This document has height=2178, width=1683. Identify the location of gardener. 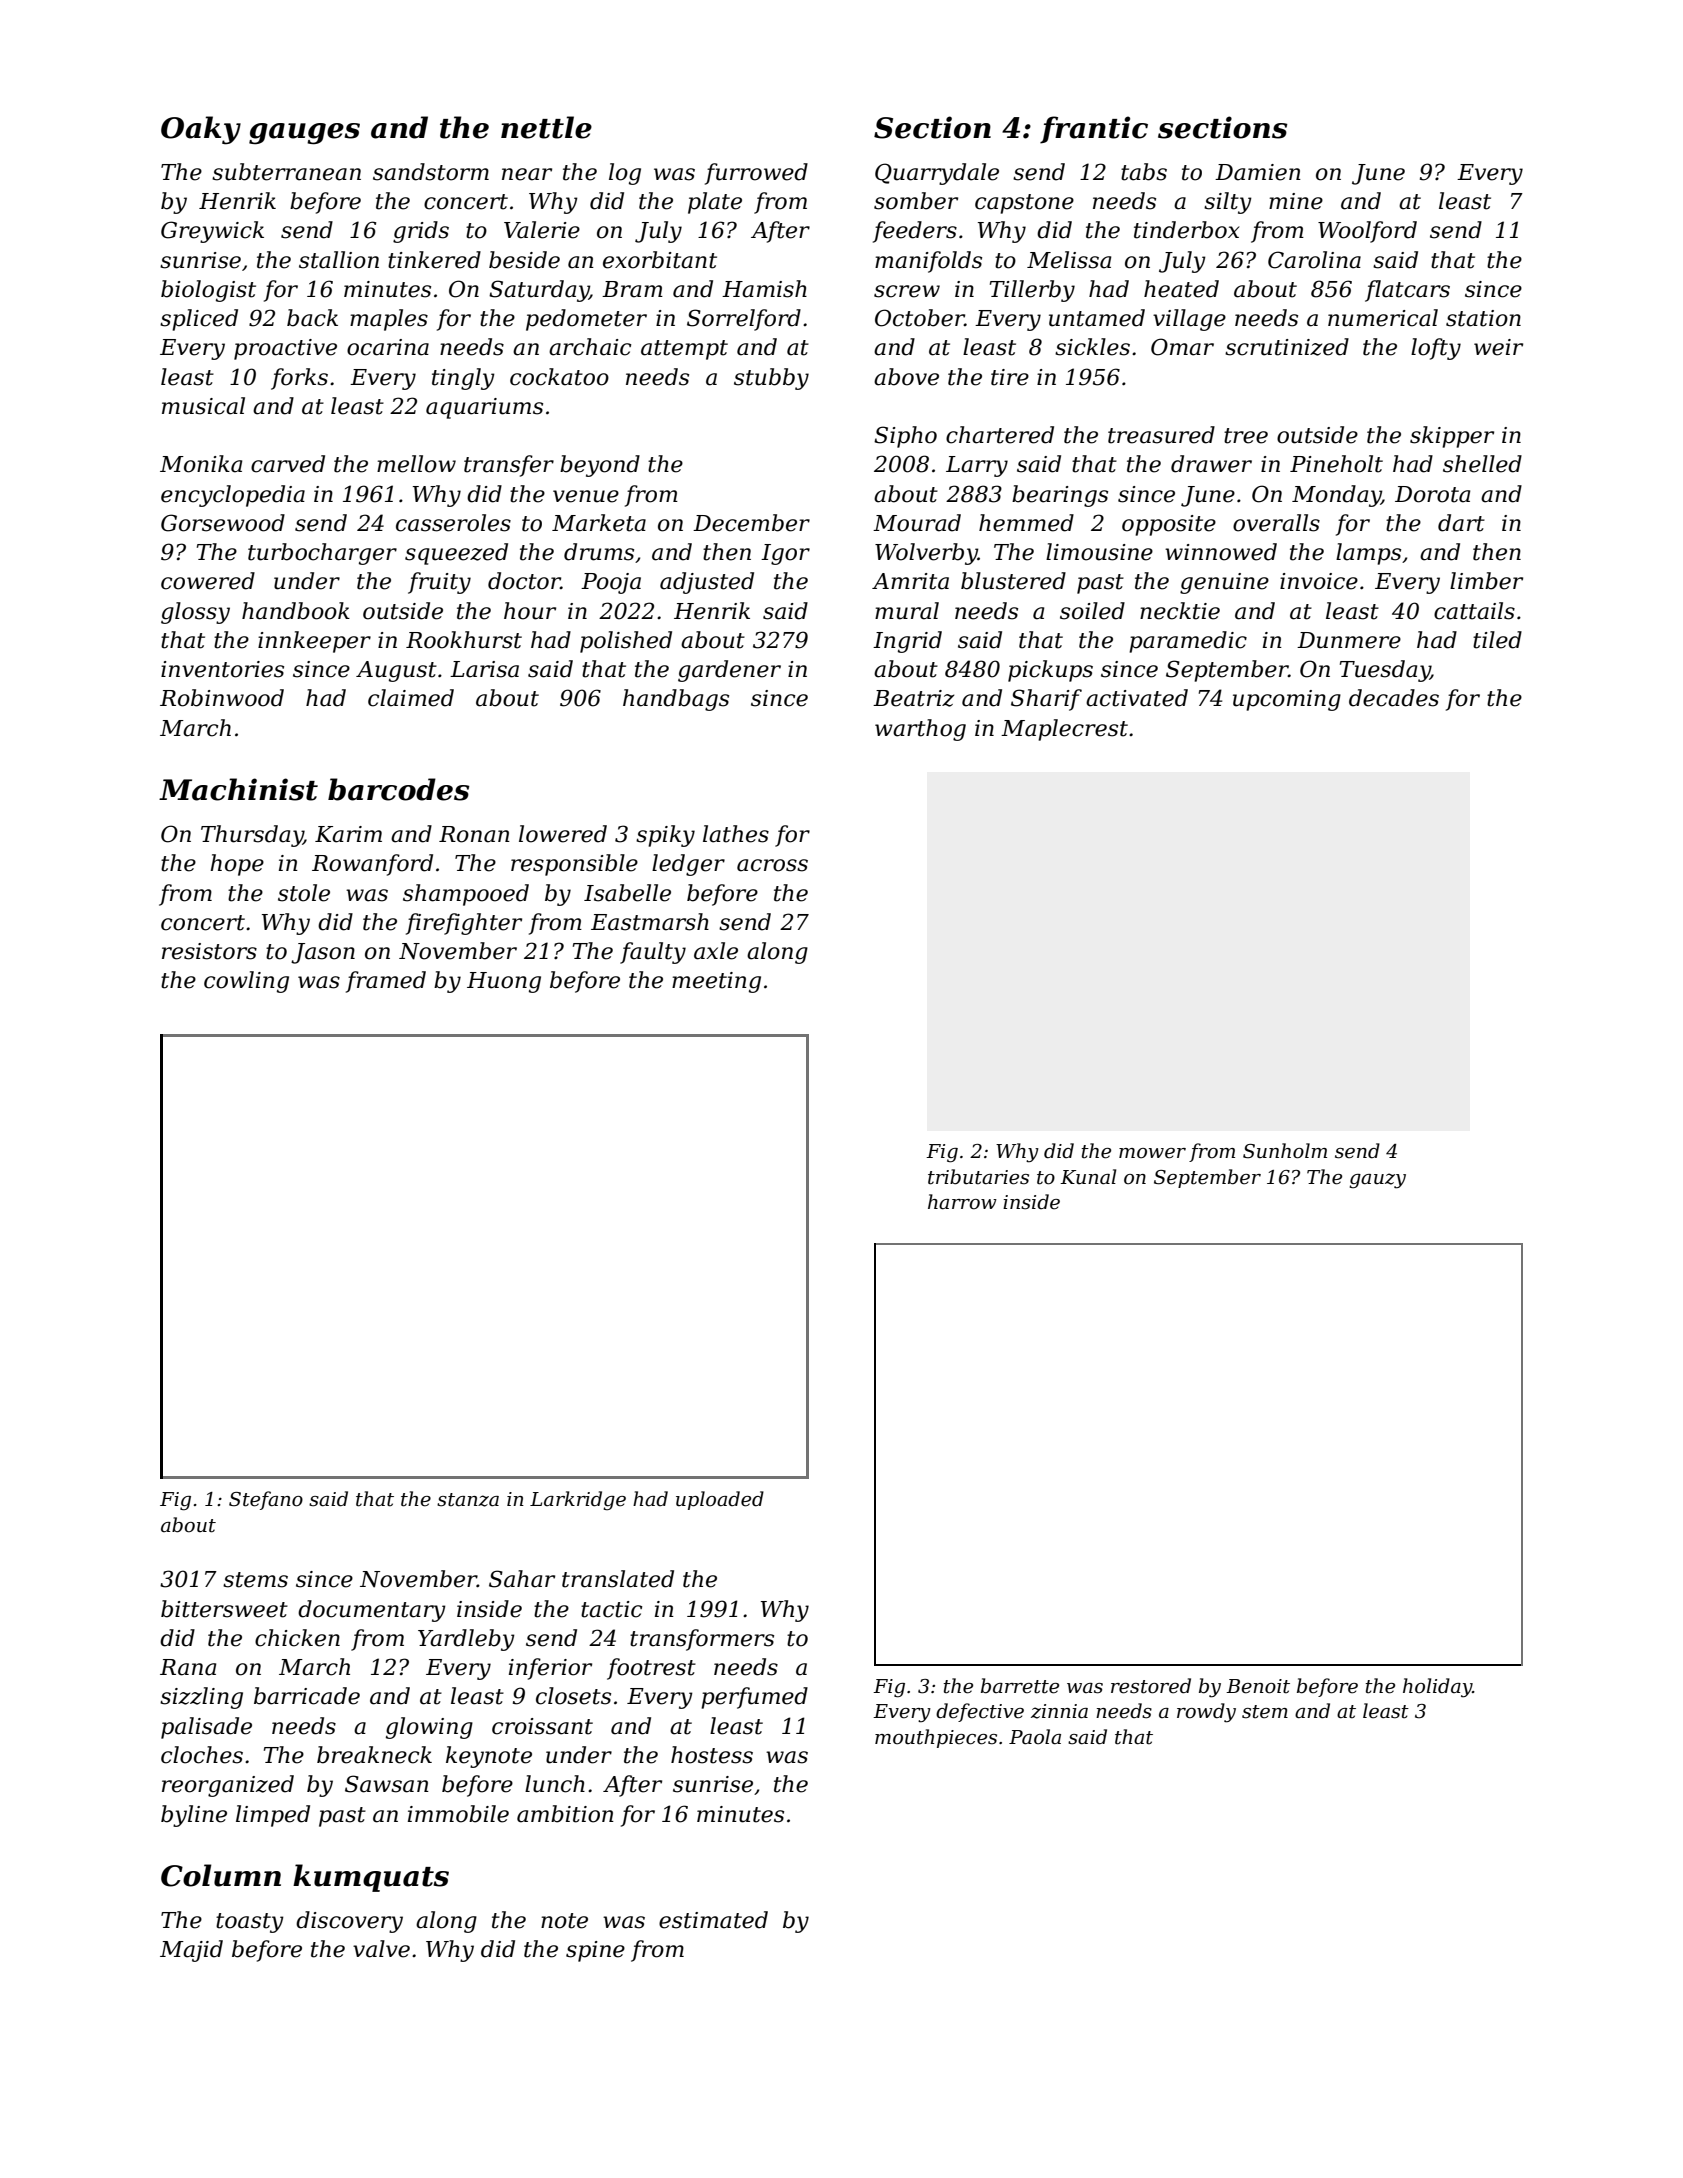
(729, 671).
